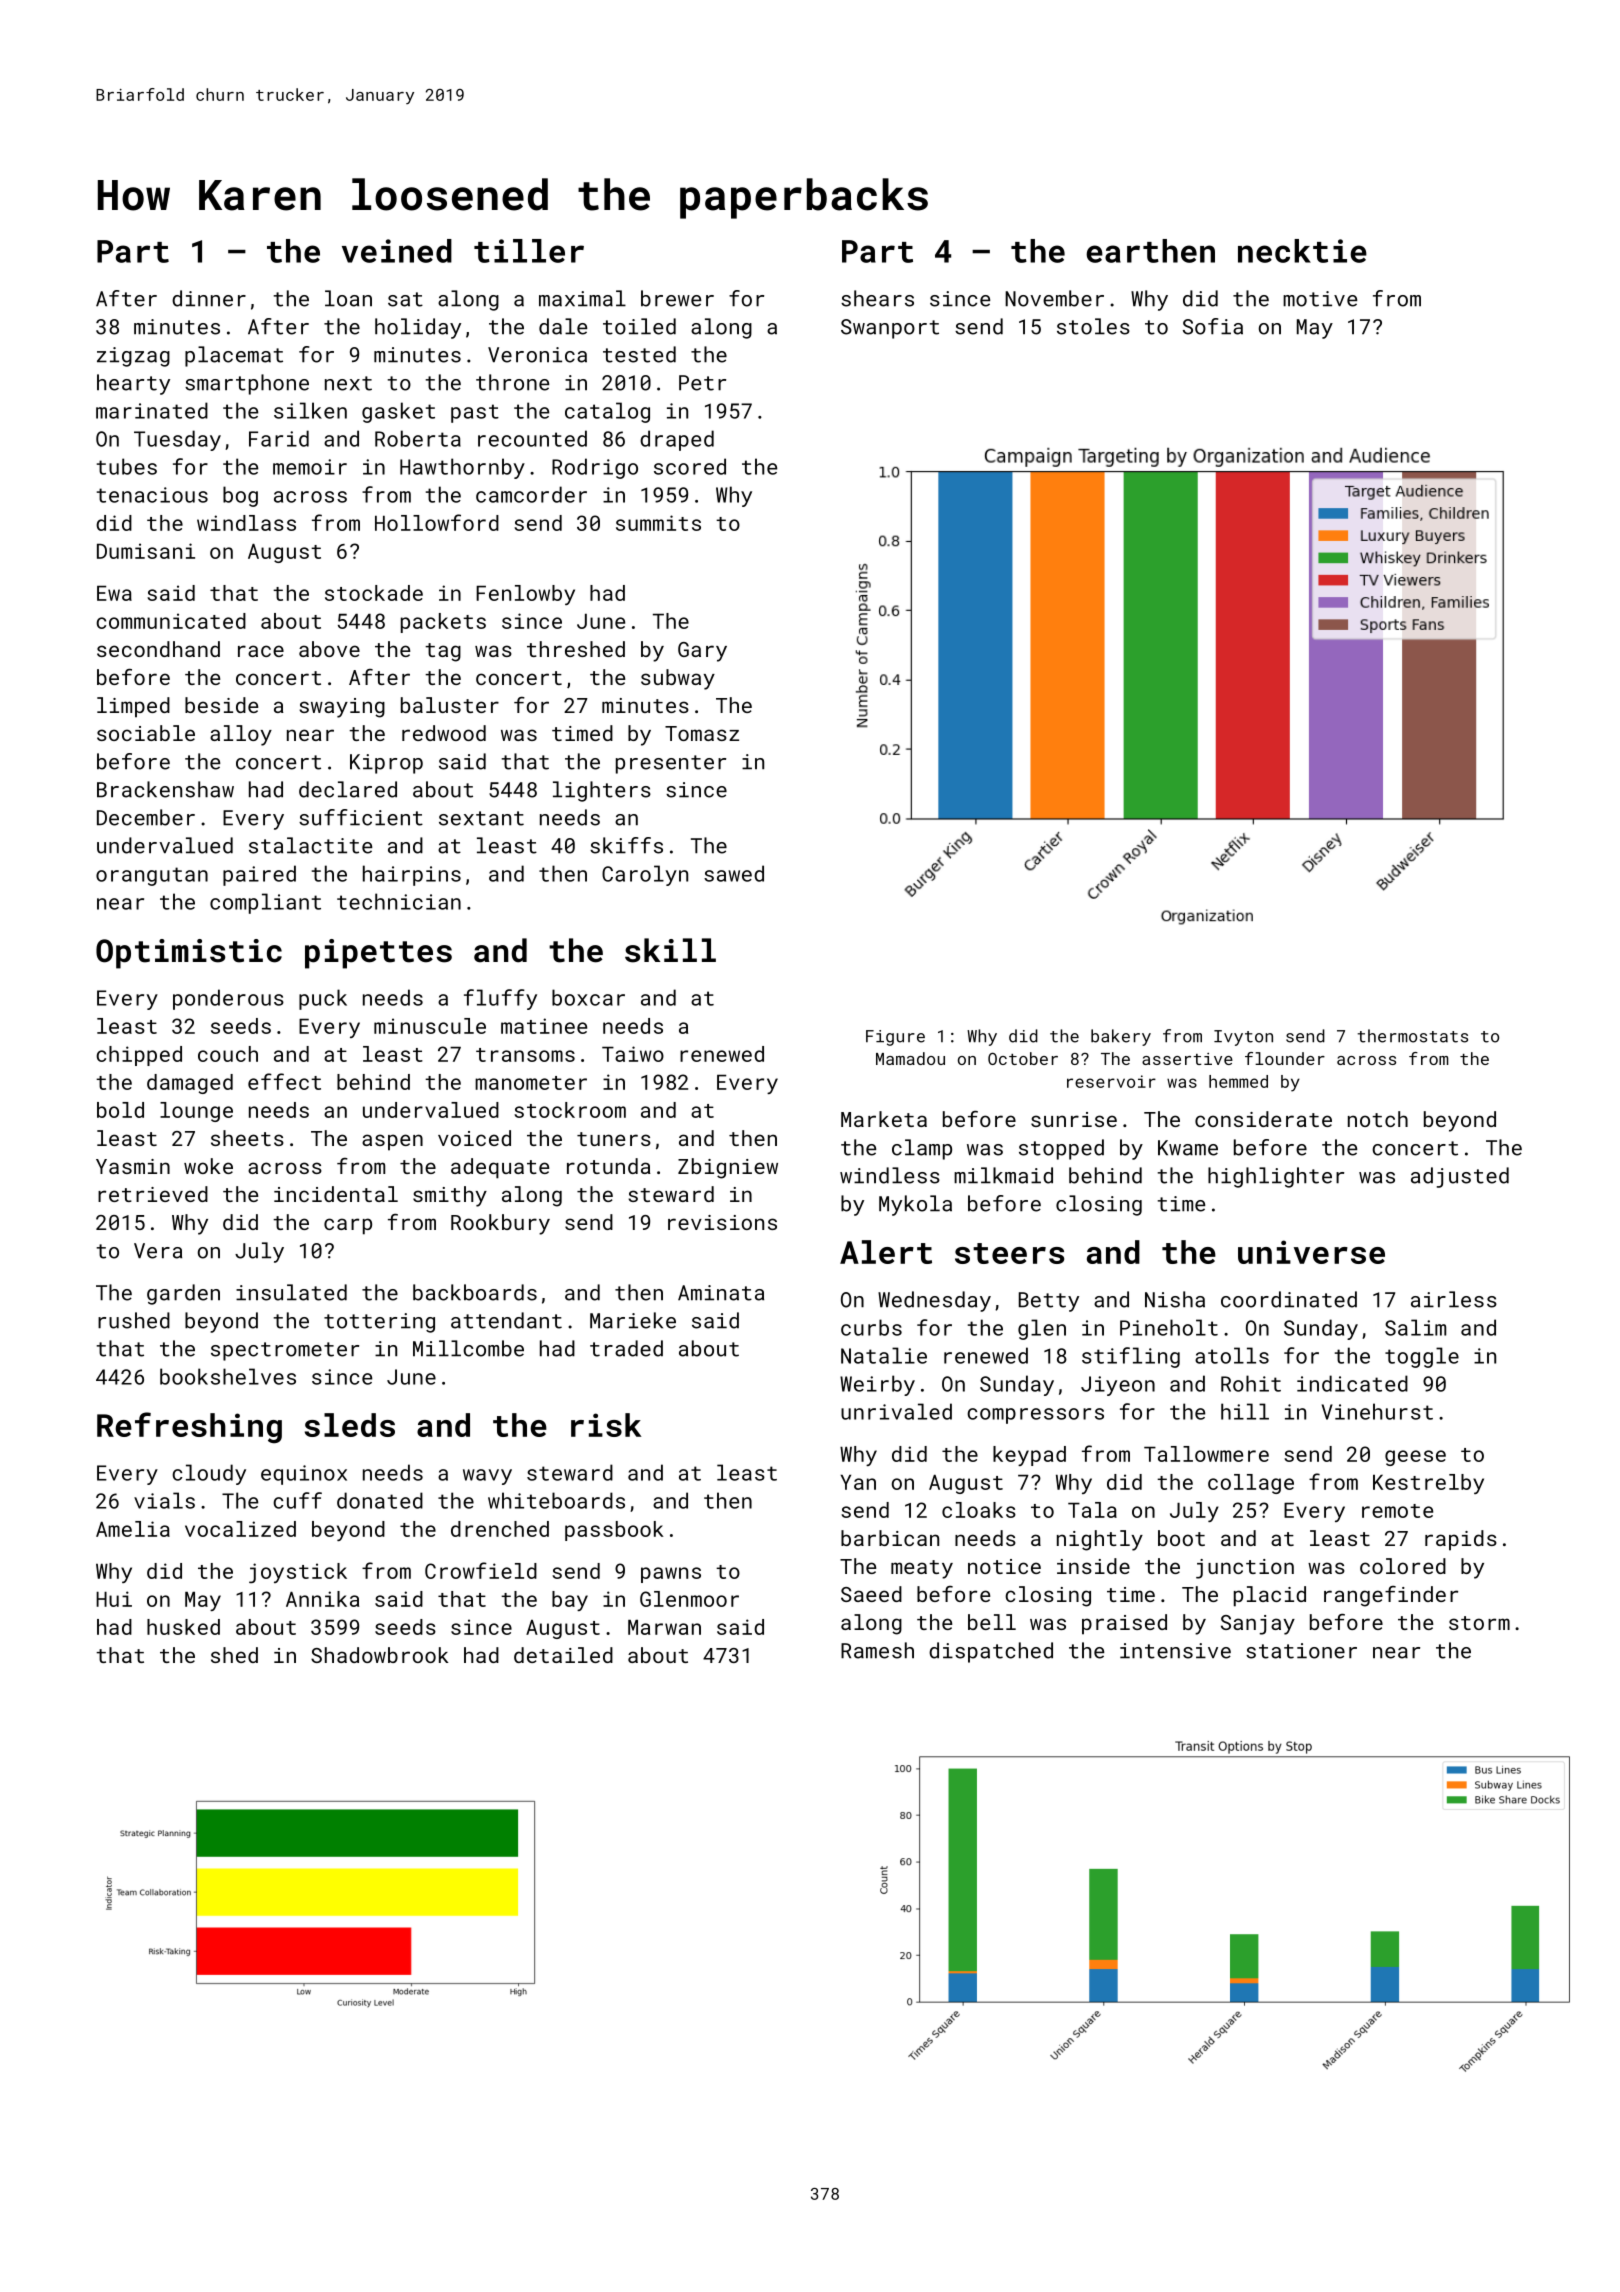 The height and width of the screenshot is (2292, 1620). Describe the element at coordinates (1302, 251) in the screenshot. I see `necktie` at that location.
